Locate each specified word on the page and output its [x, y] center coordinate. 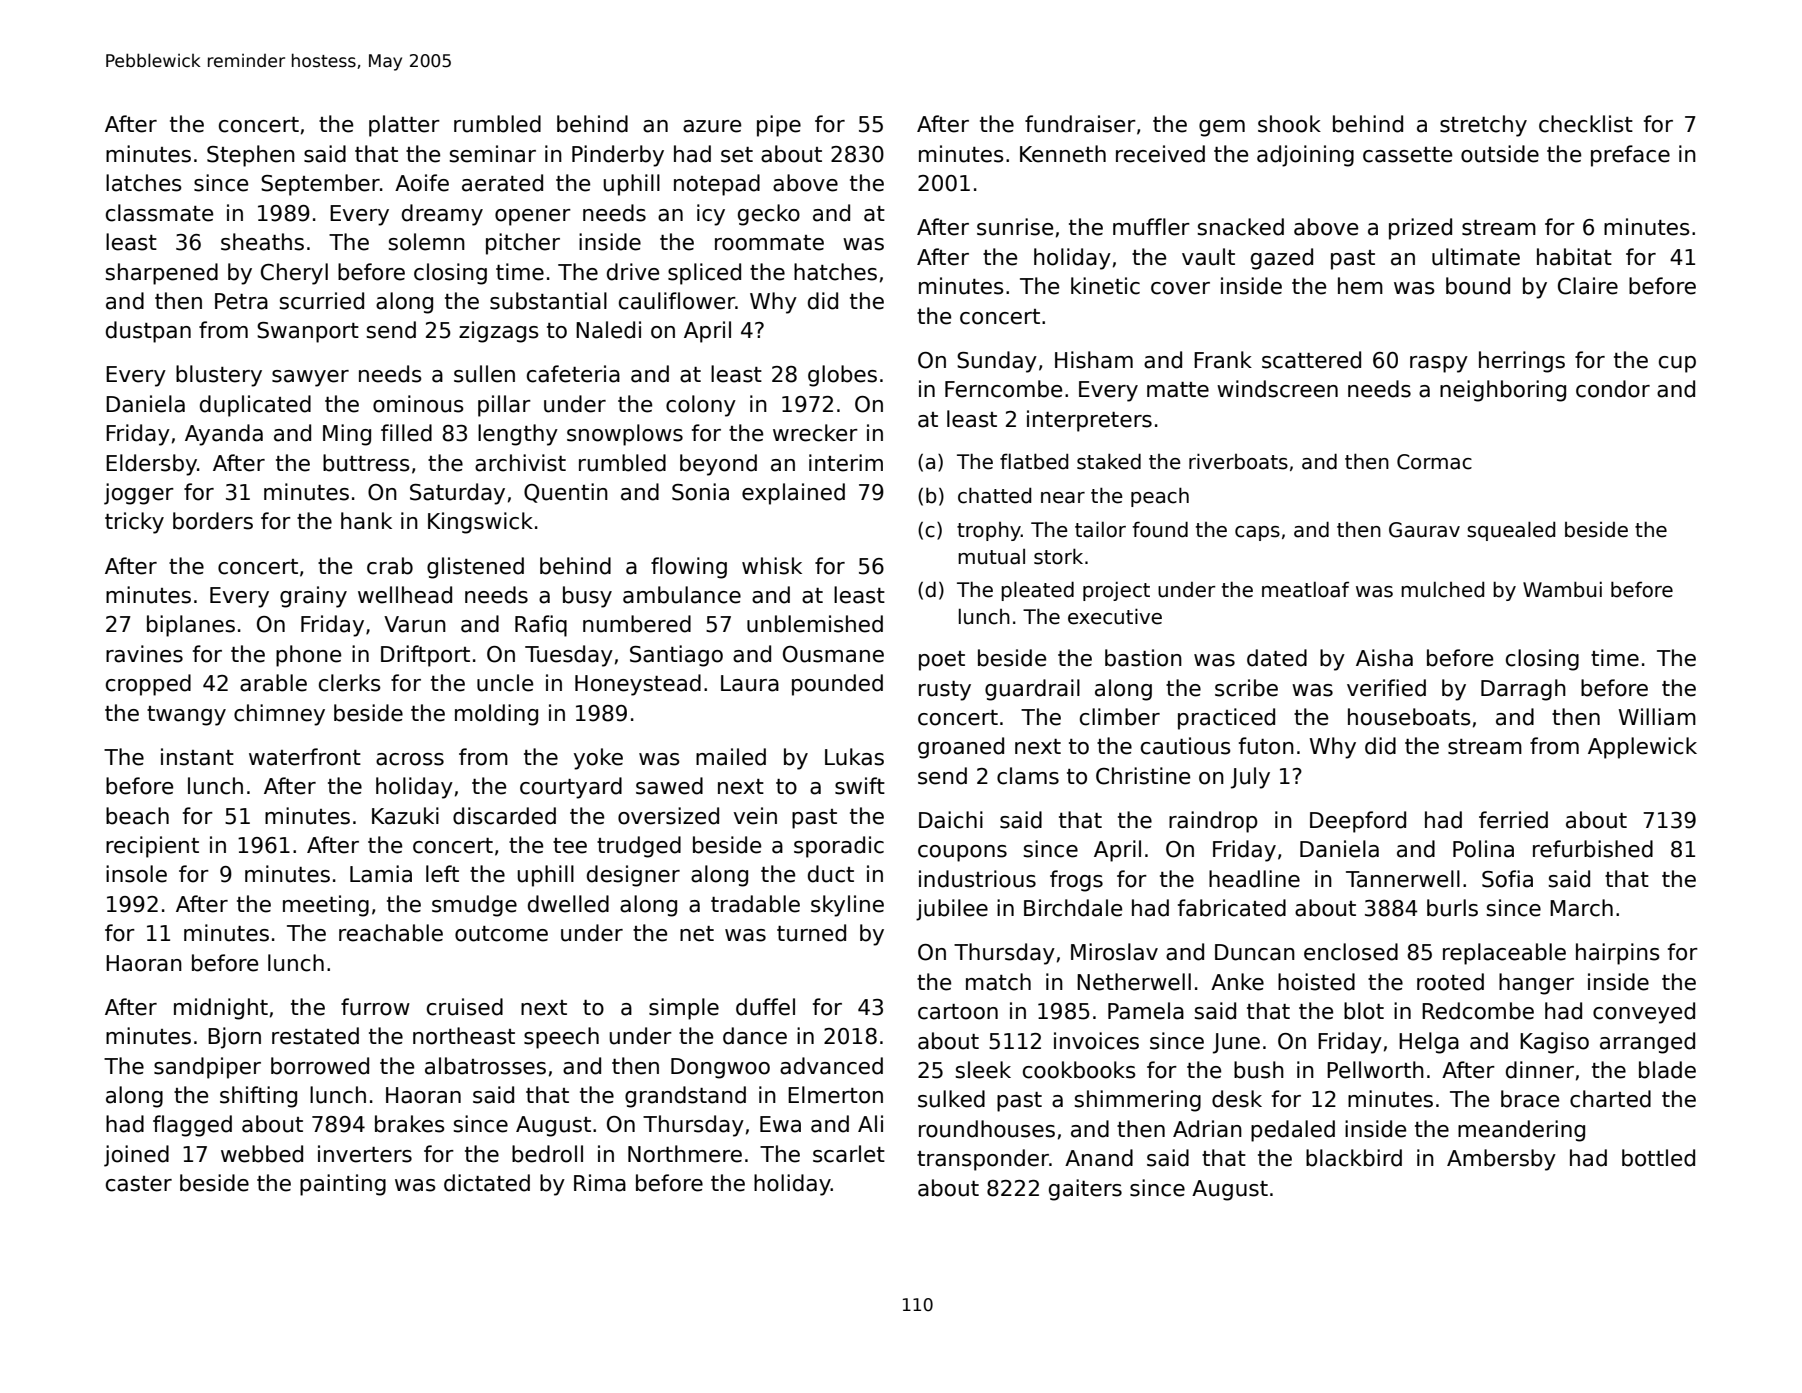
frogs [1076, 881]
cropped [148, 685]
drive [633, 272]
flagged [192, 1126]
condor [1613, 389]
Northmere [685, 1154]
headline [1254, 879]
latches [144, 183]
